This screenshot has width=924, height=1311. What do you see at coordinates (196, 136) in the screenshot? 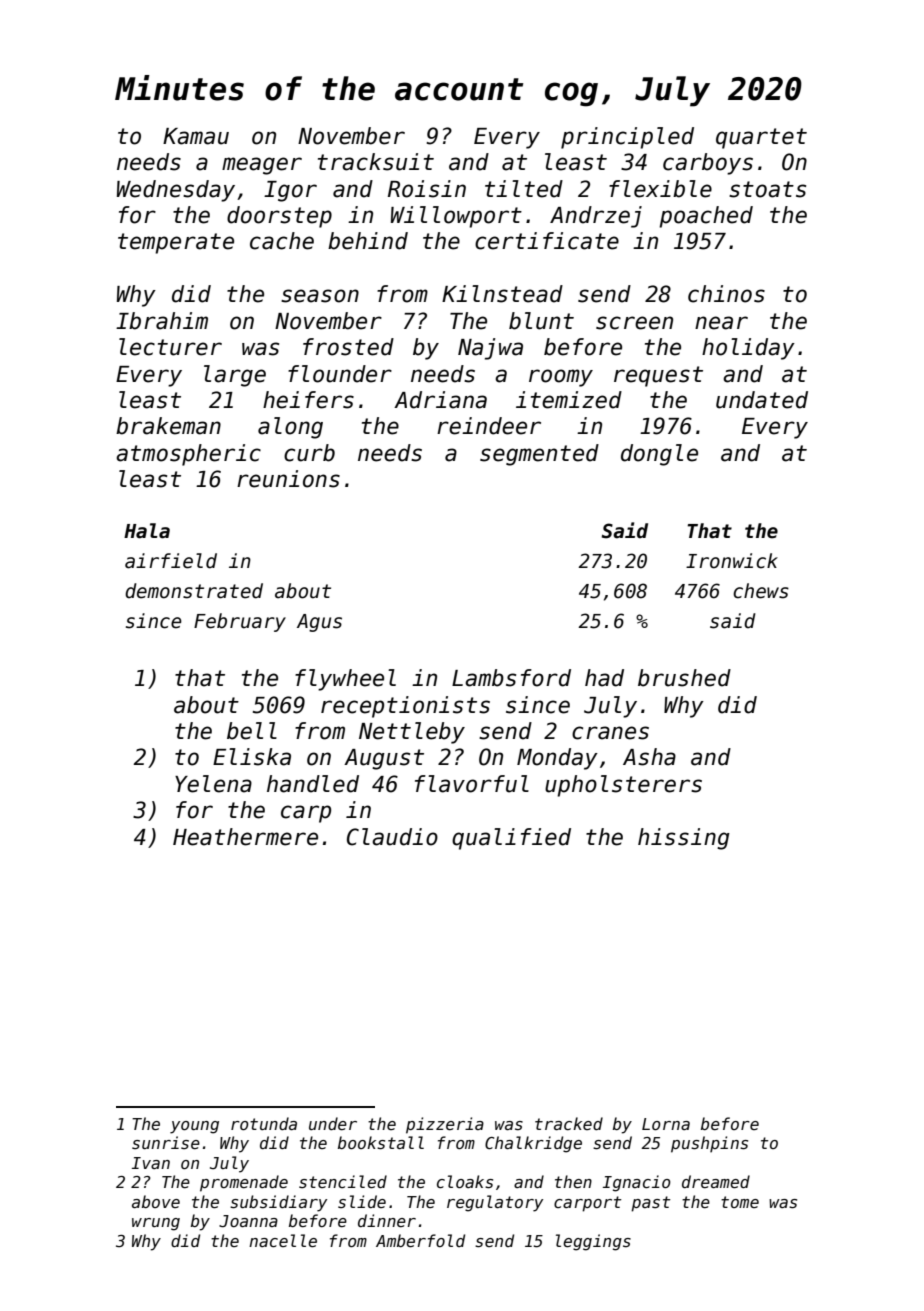
I see `Kamau` at bounding box center [196, 136].
